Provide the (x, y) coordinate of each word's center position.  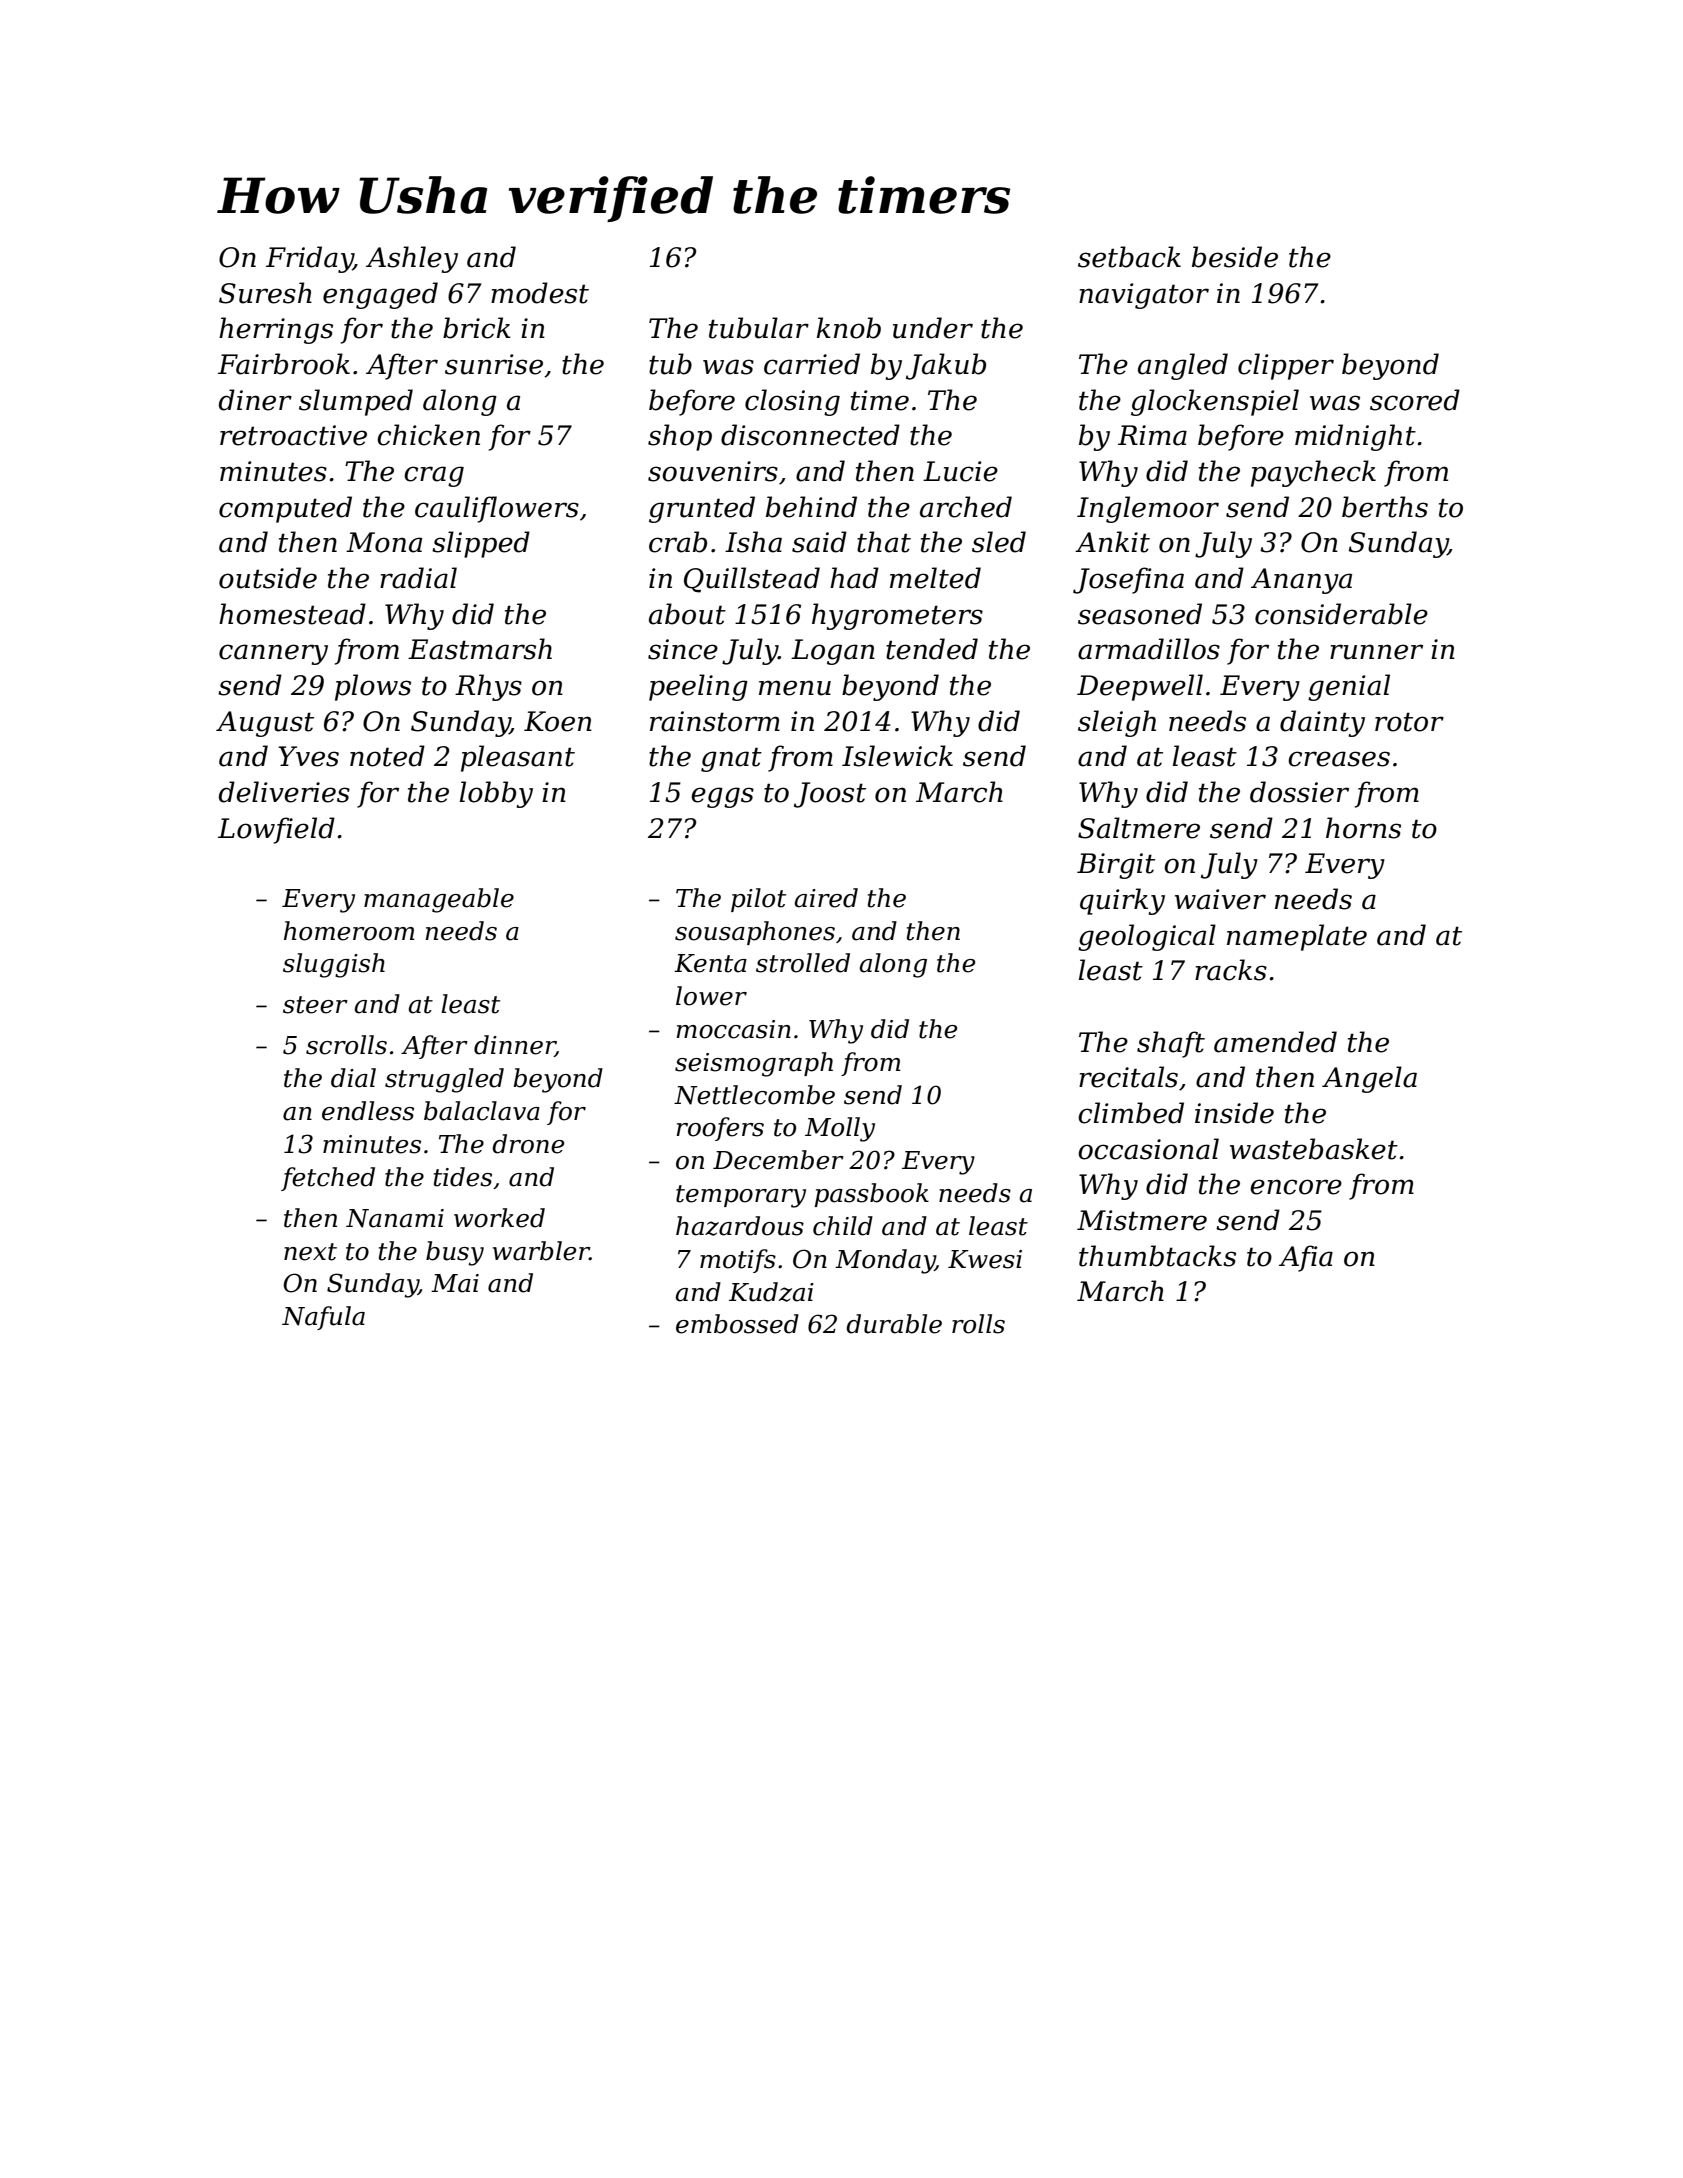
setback (1129, 257)
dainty (1322, 723)
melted (935, 578)
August (265, 724)
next (310, 1252)
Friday (309, 259)
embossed (737, 1324)
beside (1235, 257)
